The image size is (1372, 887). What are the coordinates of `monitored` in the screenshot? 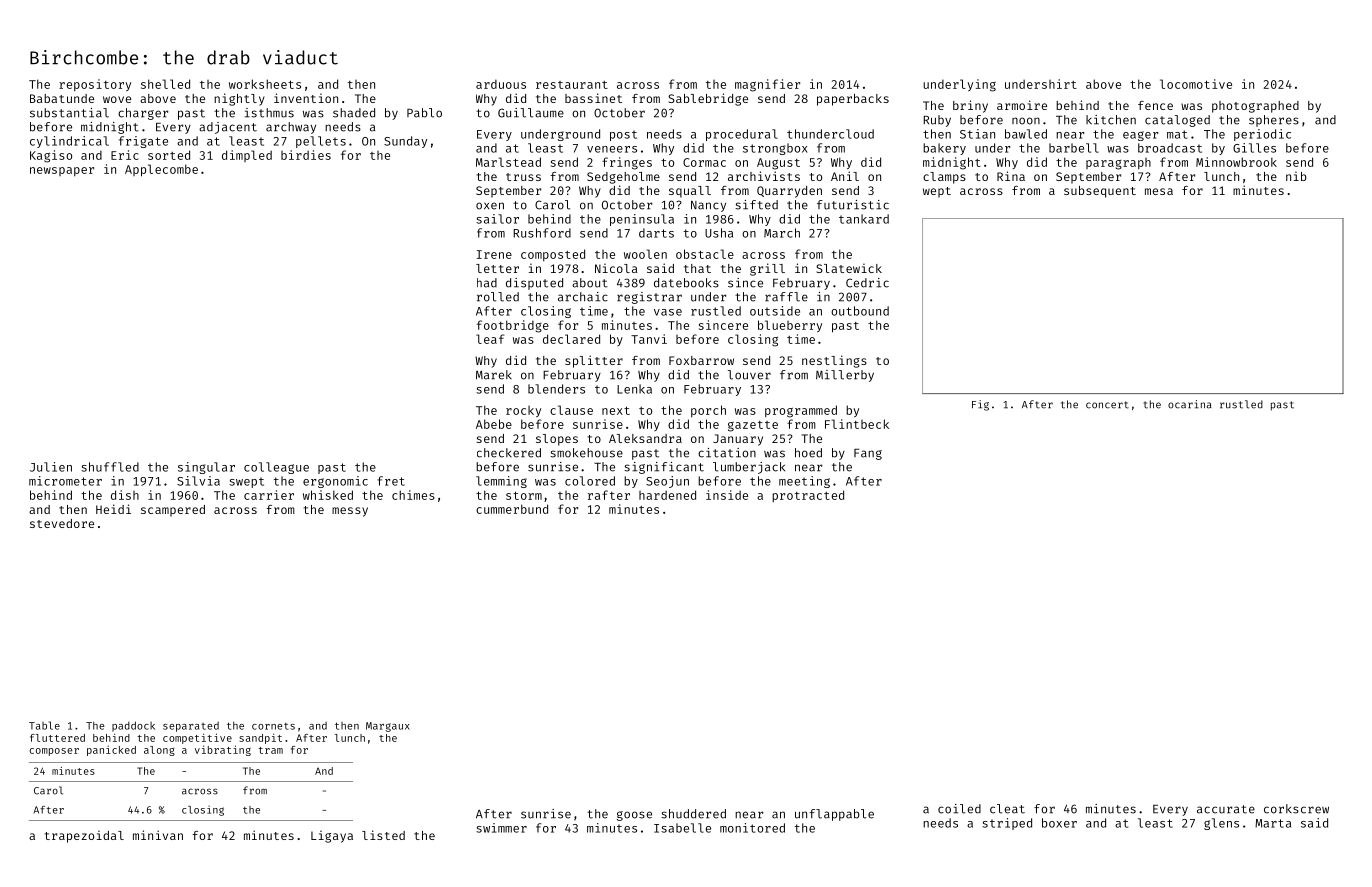 It's located at (752, 828).
